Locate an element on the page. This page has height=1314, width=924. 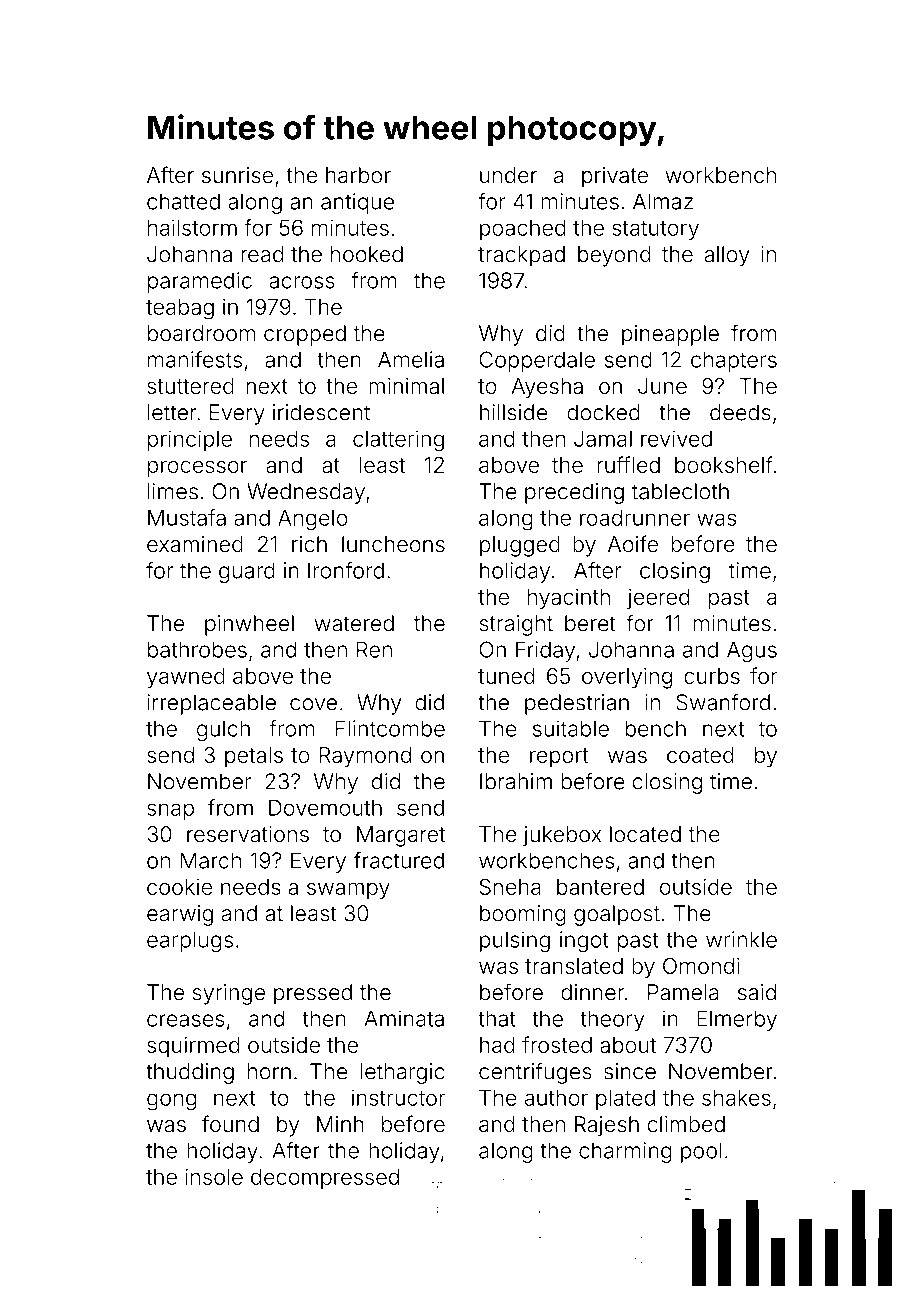
guard is located at coordinates (247, 572).
